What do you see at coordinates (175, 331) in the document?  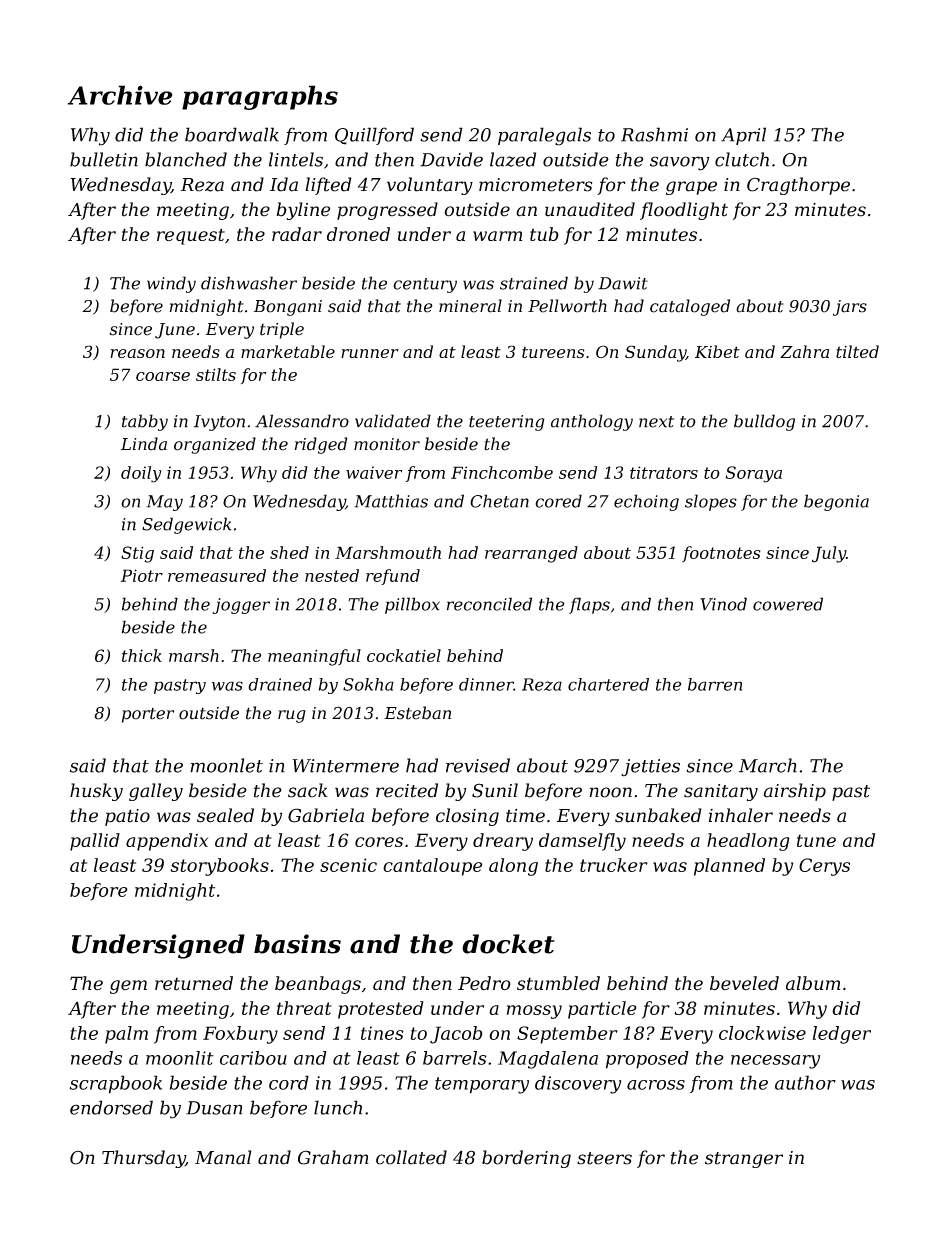 I see `June` at bounding box center [175, 331].
